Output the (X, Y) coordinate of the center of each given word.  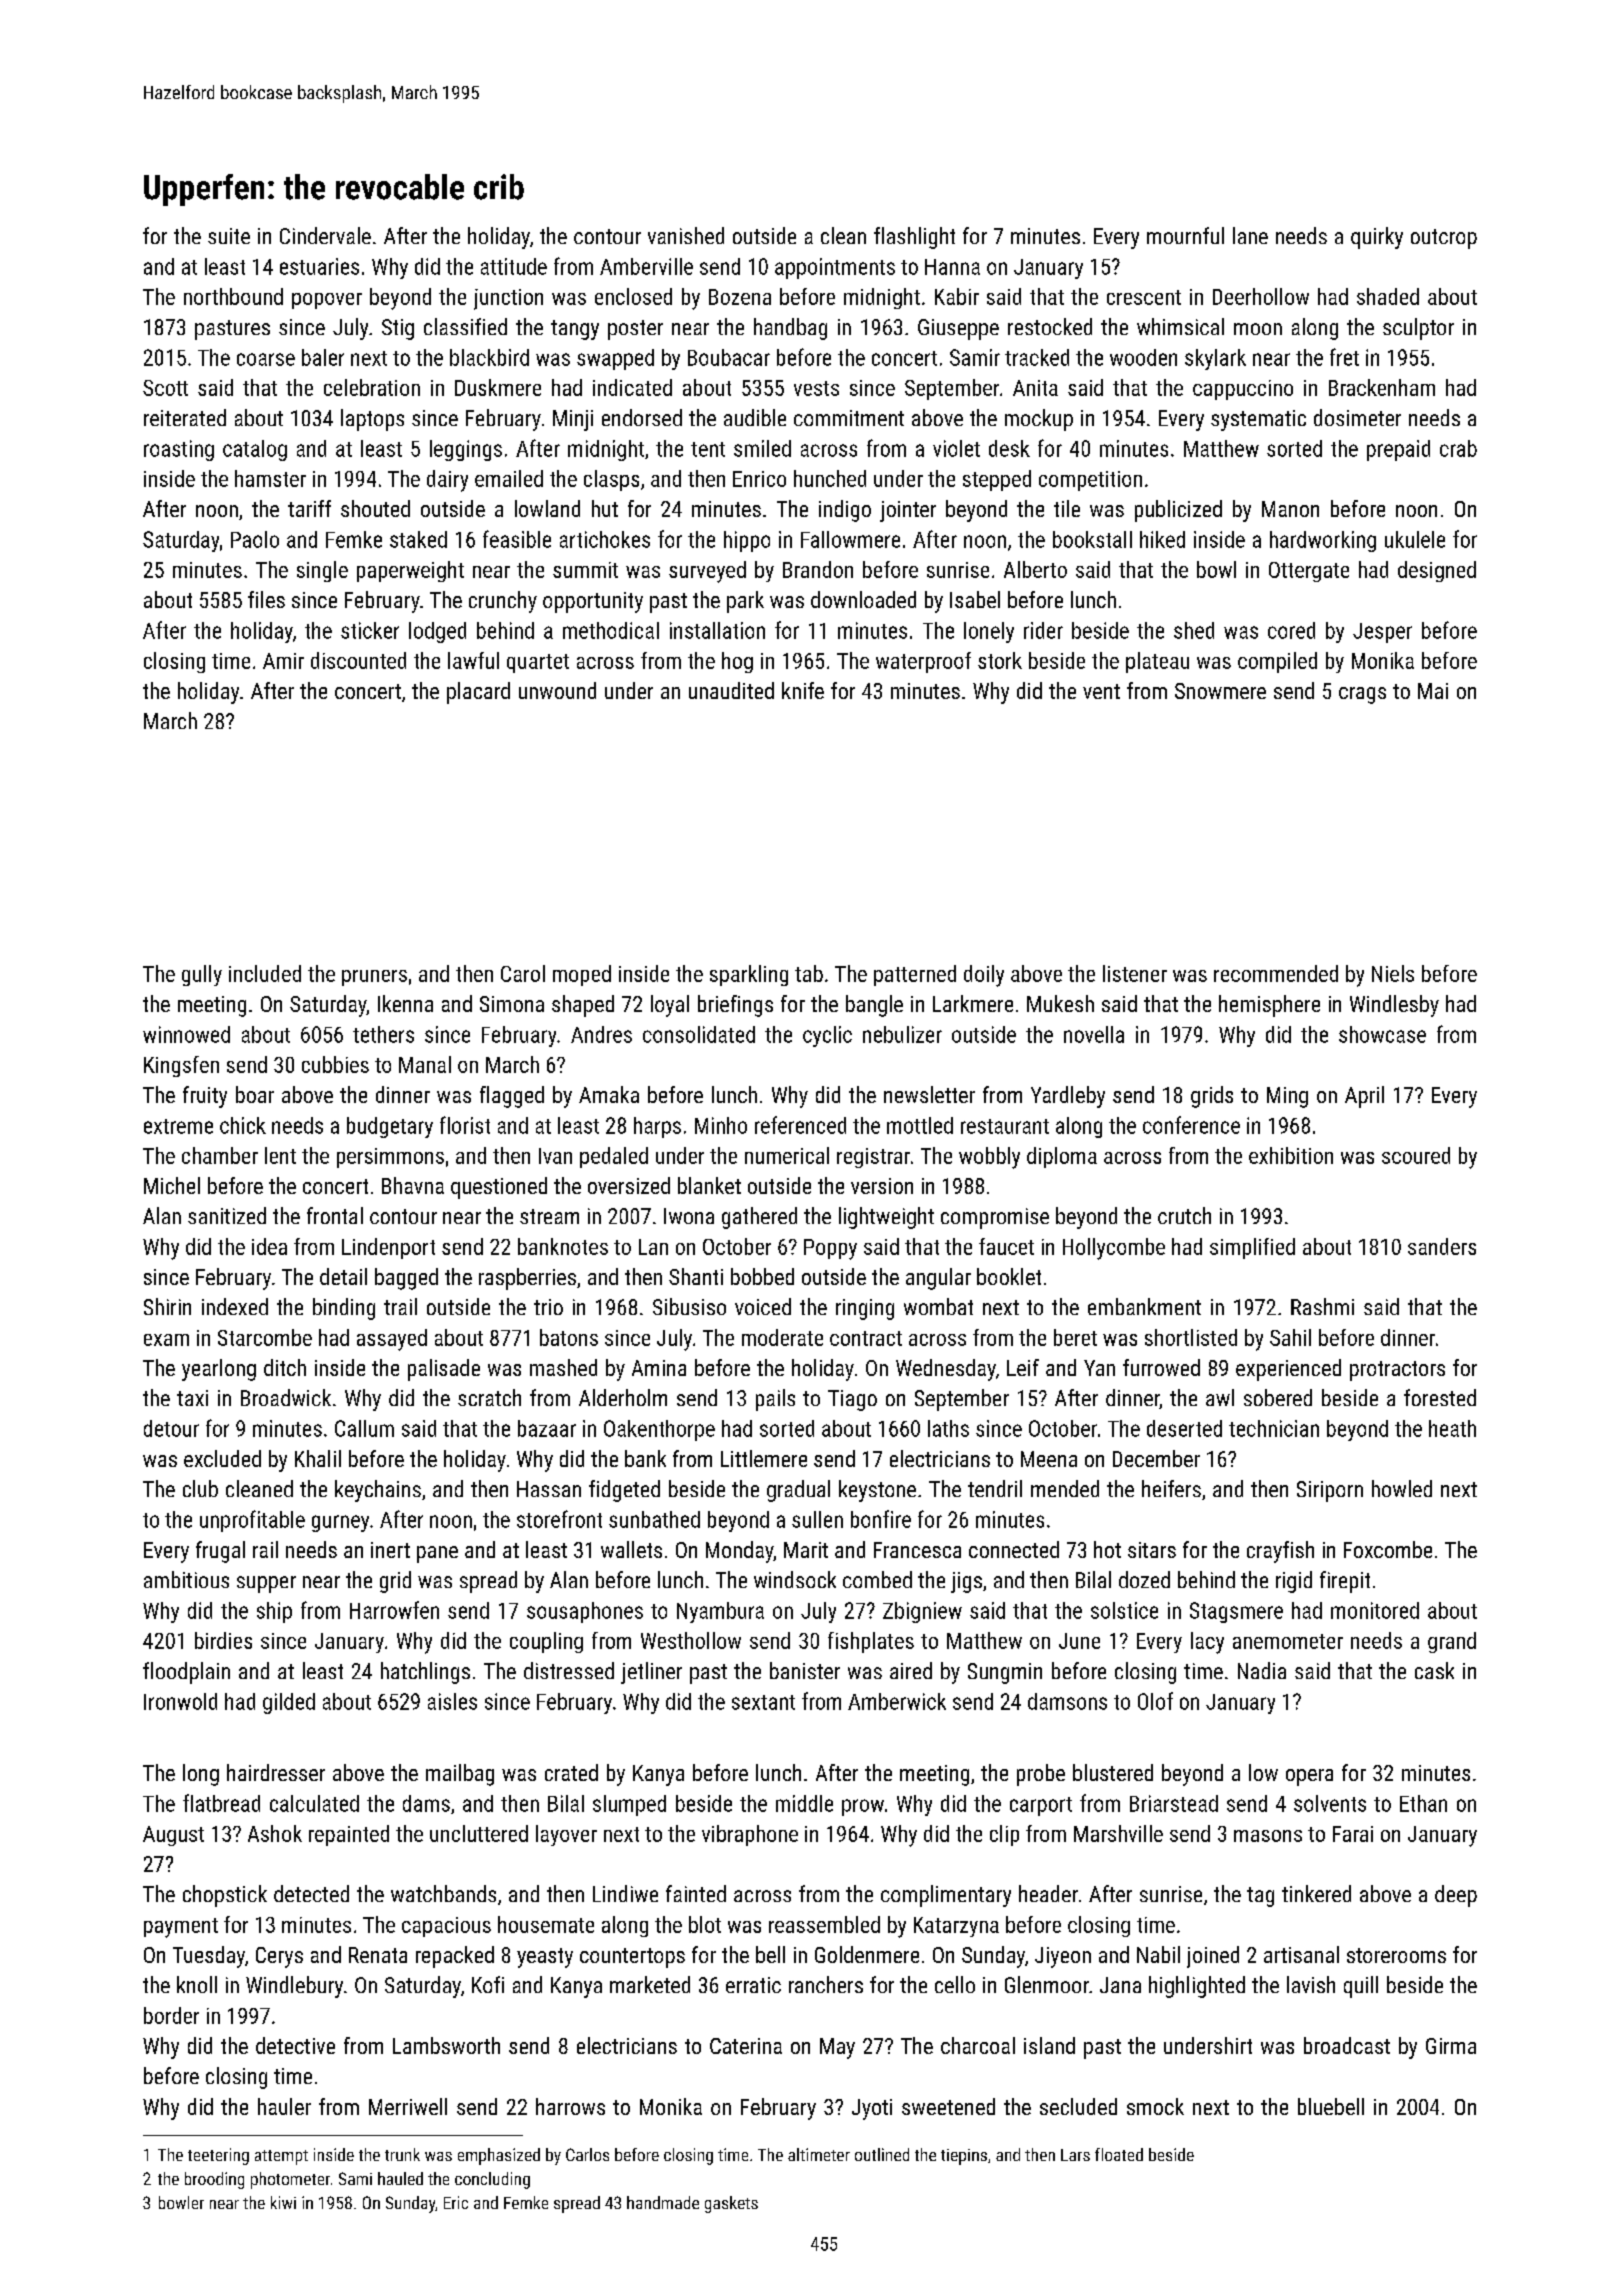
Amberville (646, 266)
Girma (1451, 2046)
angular (938, 1279)
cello (955, 1984)
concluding (492, 2180)
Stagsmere (1236, 1612)
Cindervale (325, 235)
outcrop (1444, 239)
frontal (335, 1215)
